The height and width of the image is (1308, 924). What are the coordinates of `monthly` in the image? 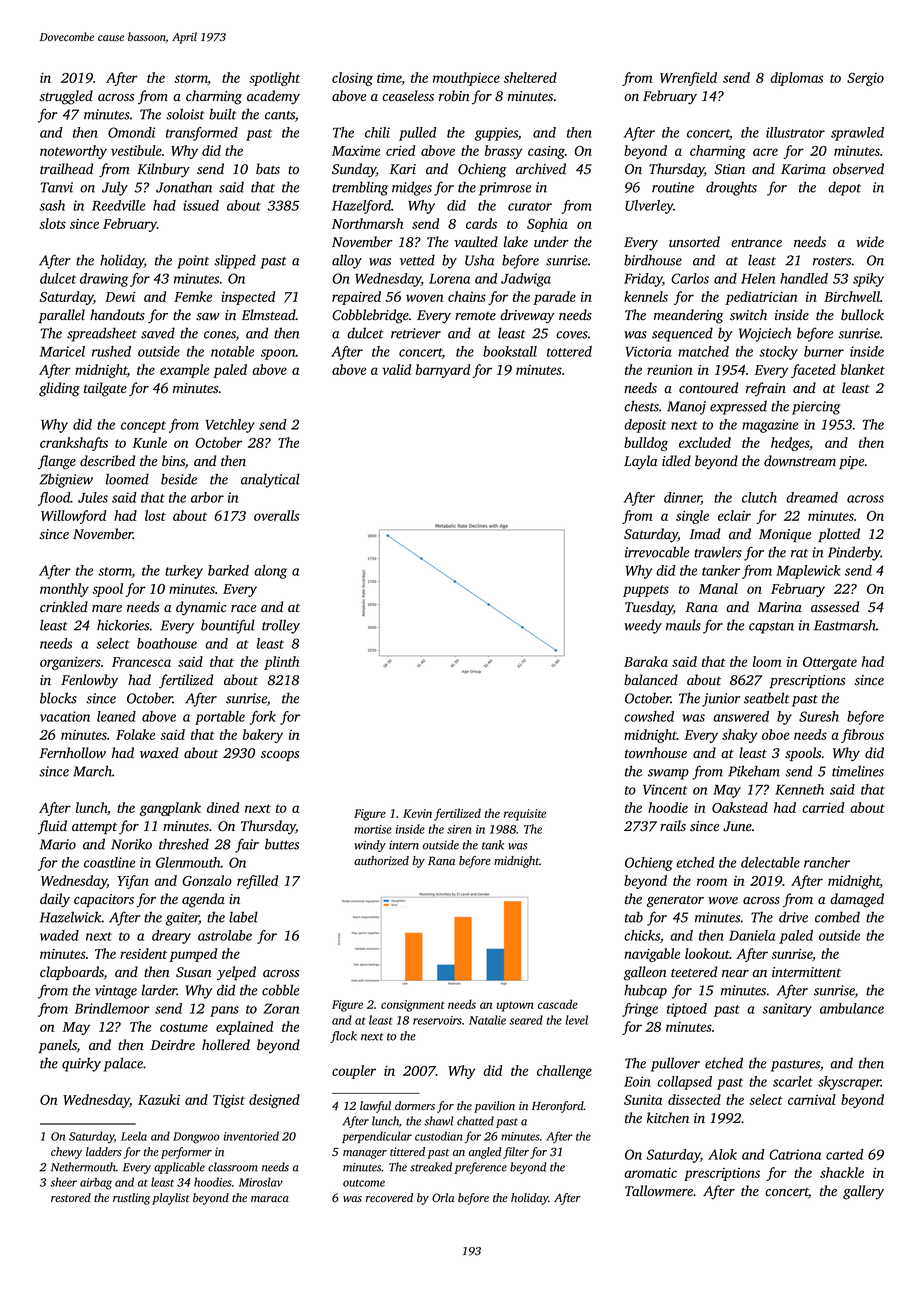 It's located at (64, 590).
